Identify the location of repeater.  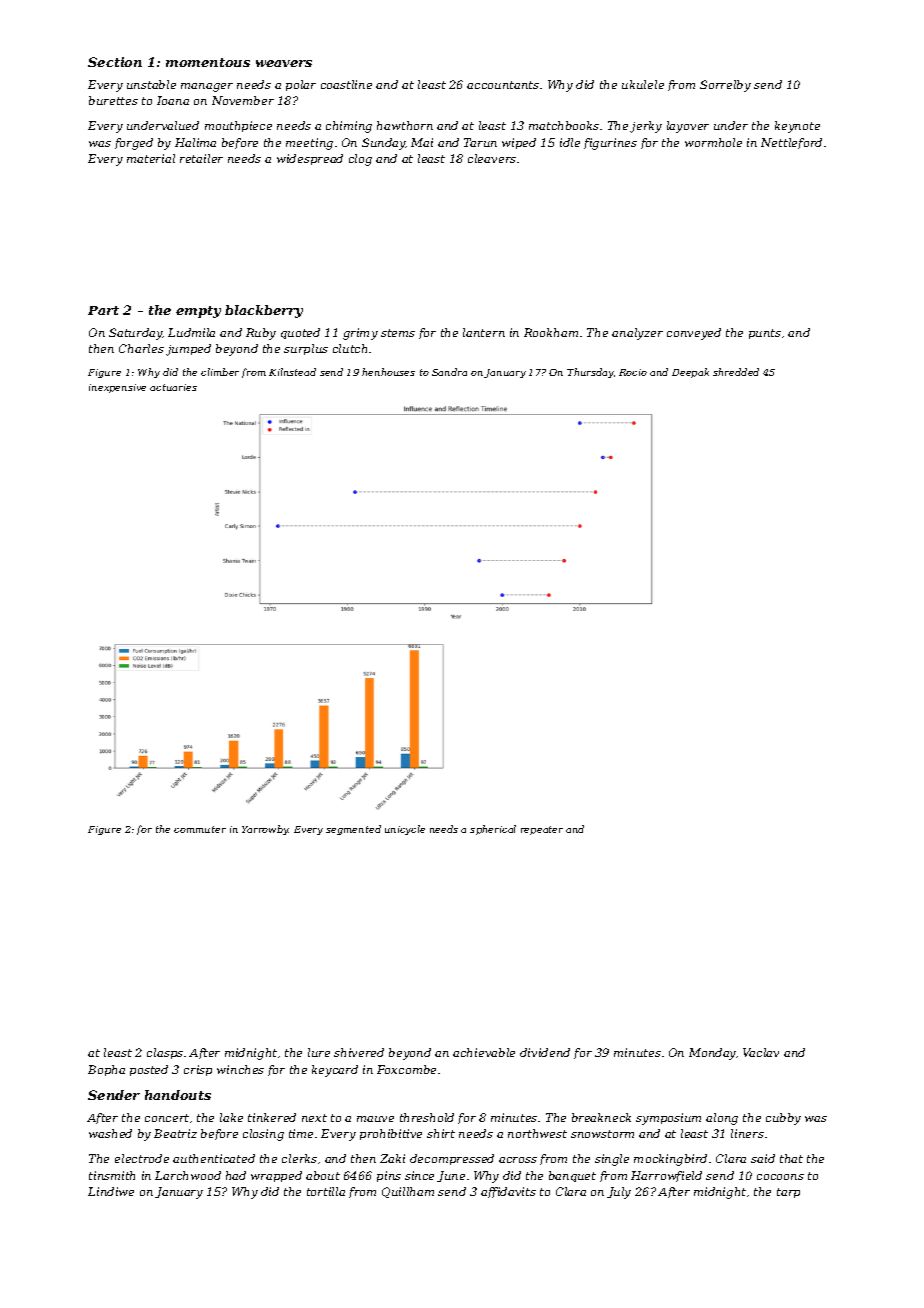
(542, 830).
